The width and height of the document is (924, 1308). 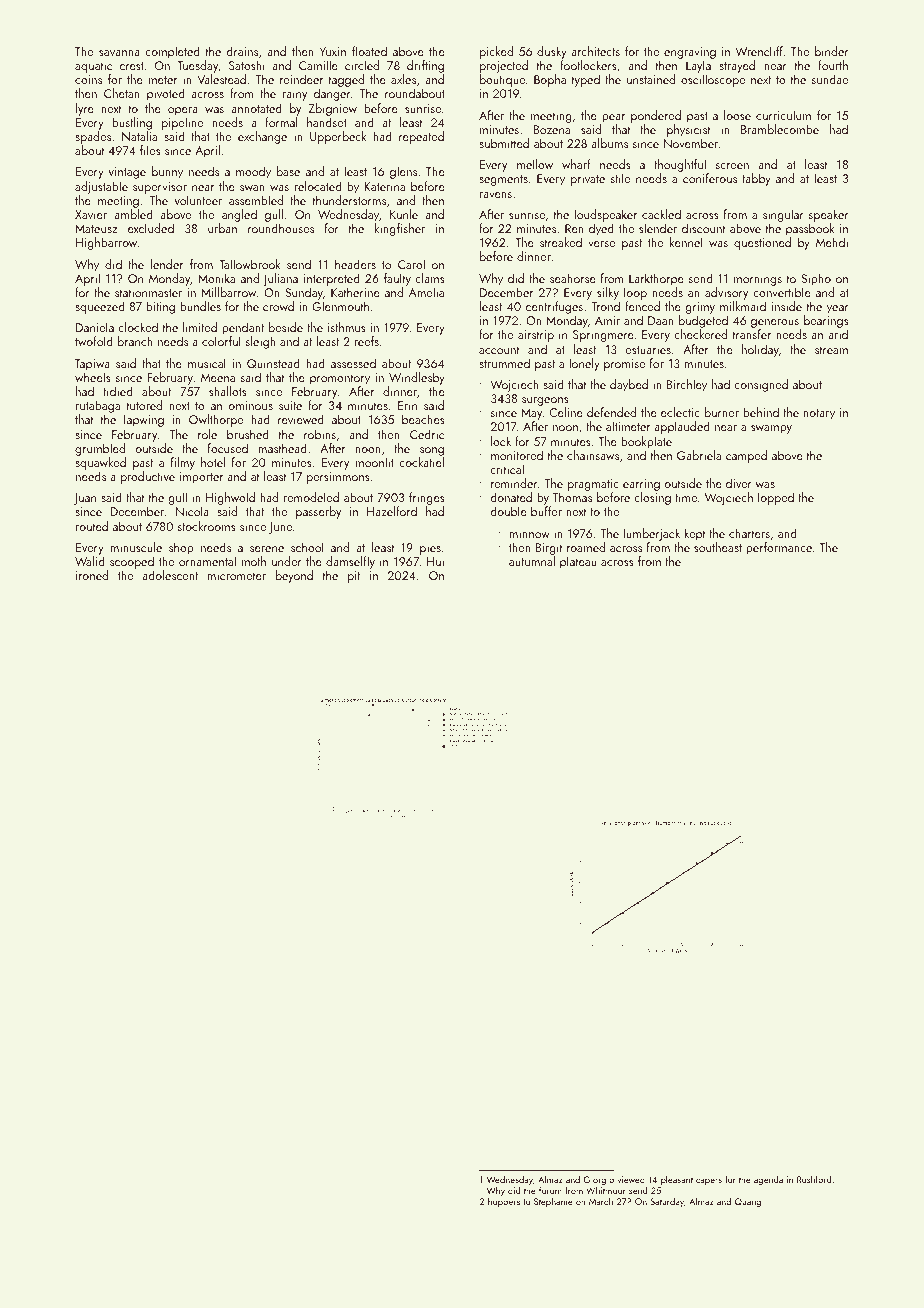 I want to click on forum, so click(x=550, y=1190).
